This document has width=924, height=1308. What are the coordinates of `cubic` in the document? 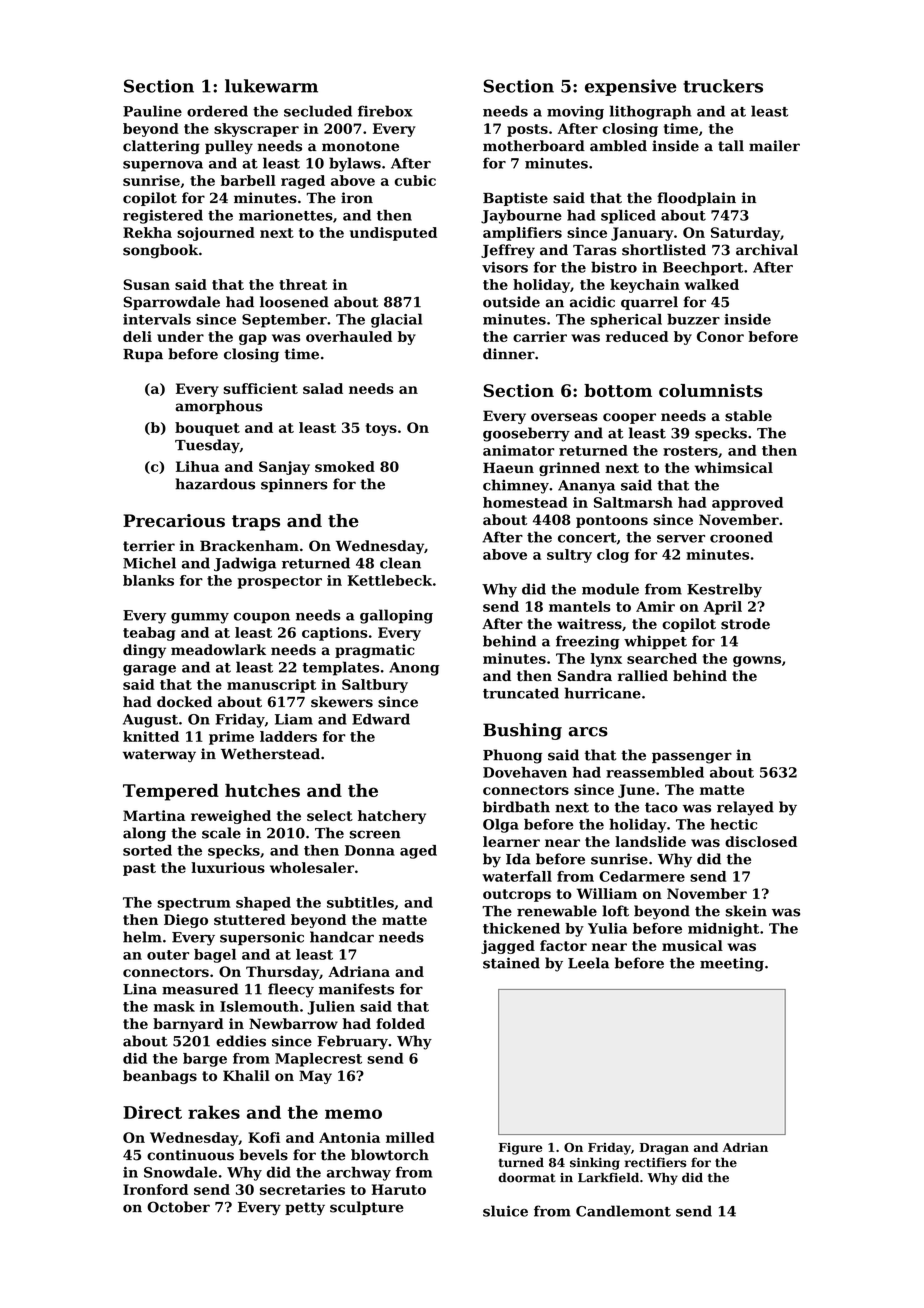 It's located at (415, 180).
